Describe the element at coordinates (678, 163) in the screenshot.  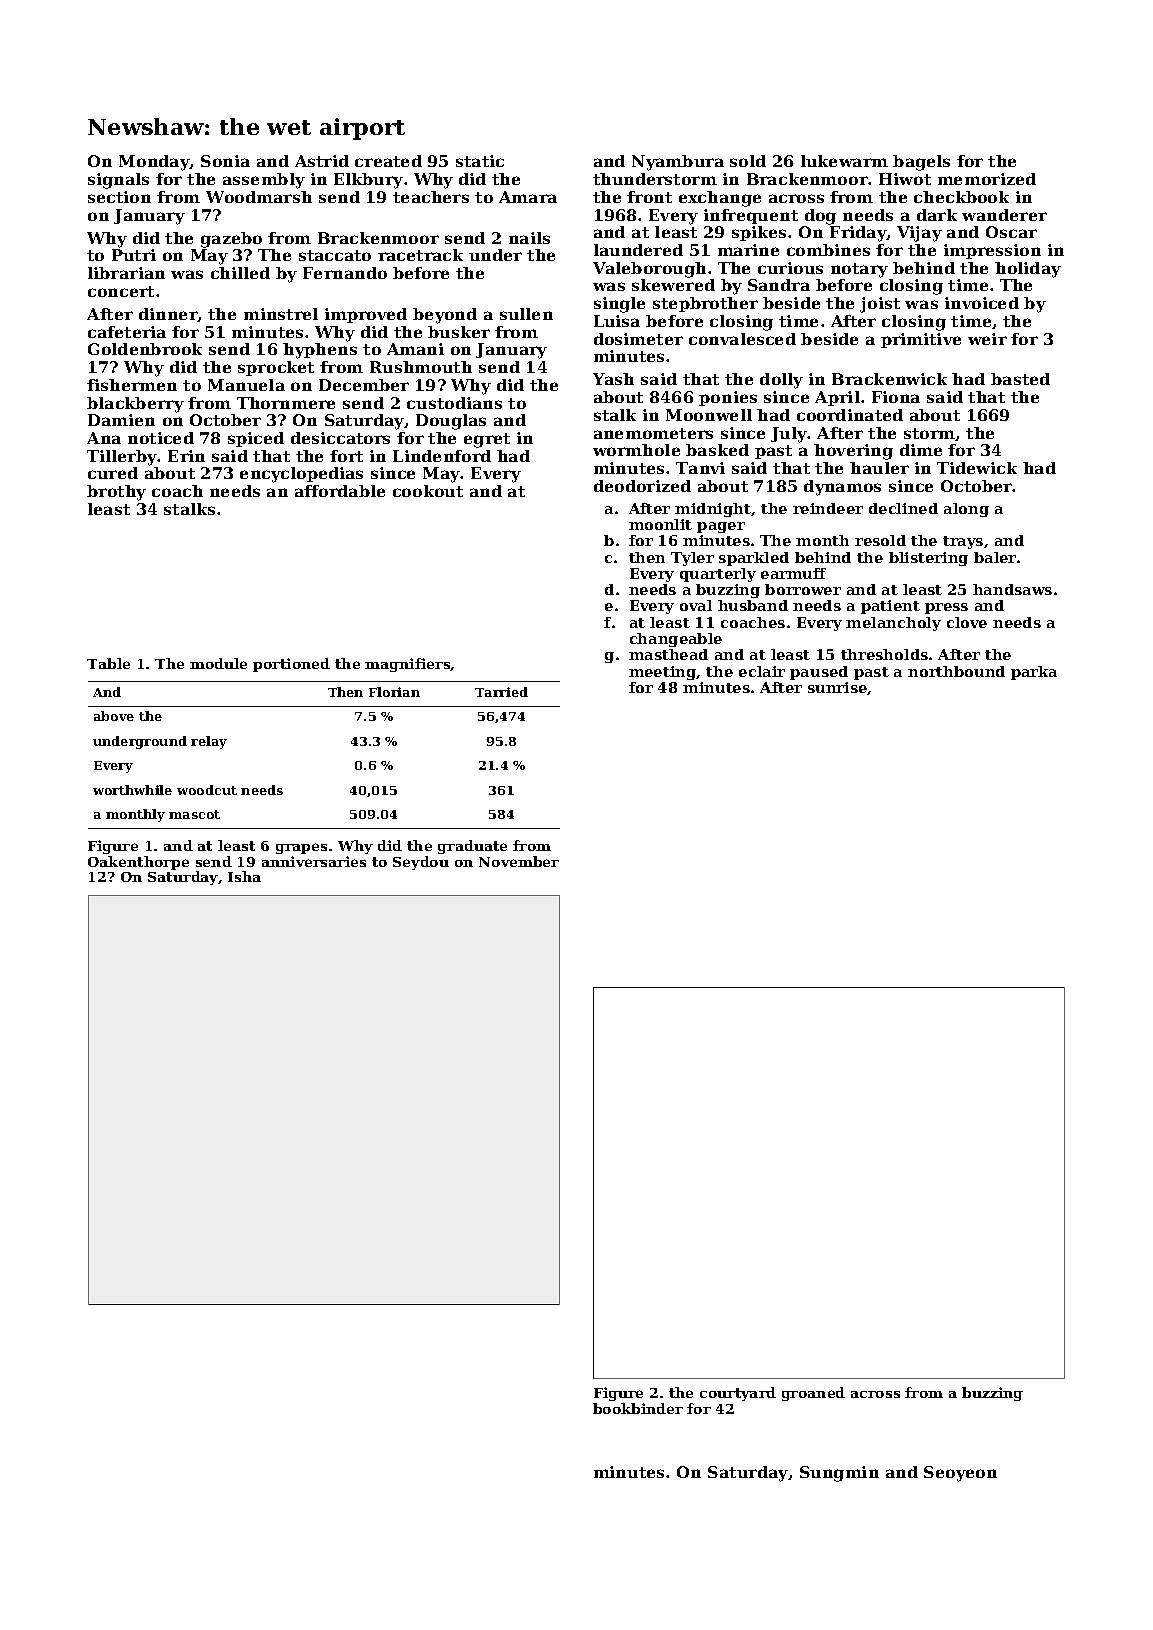
I see `Nyambura` at that location.
